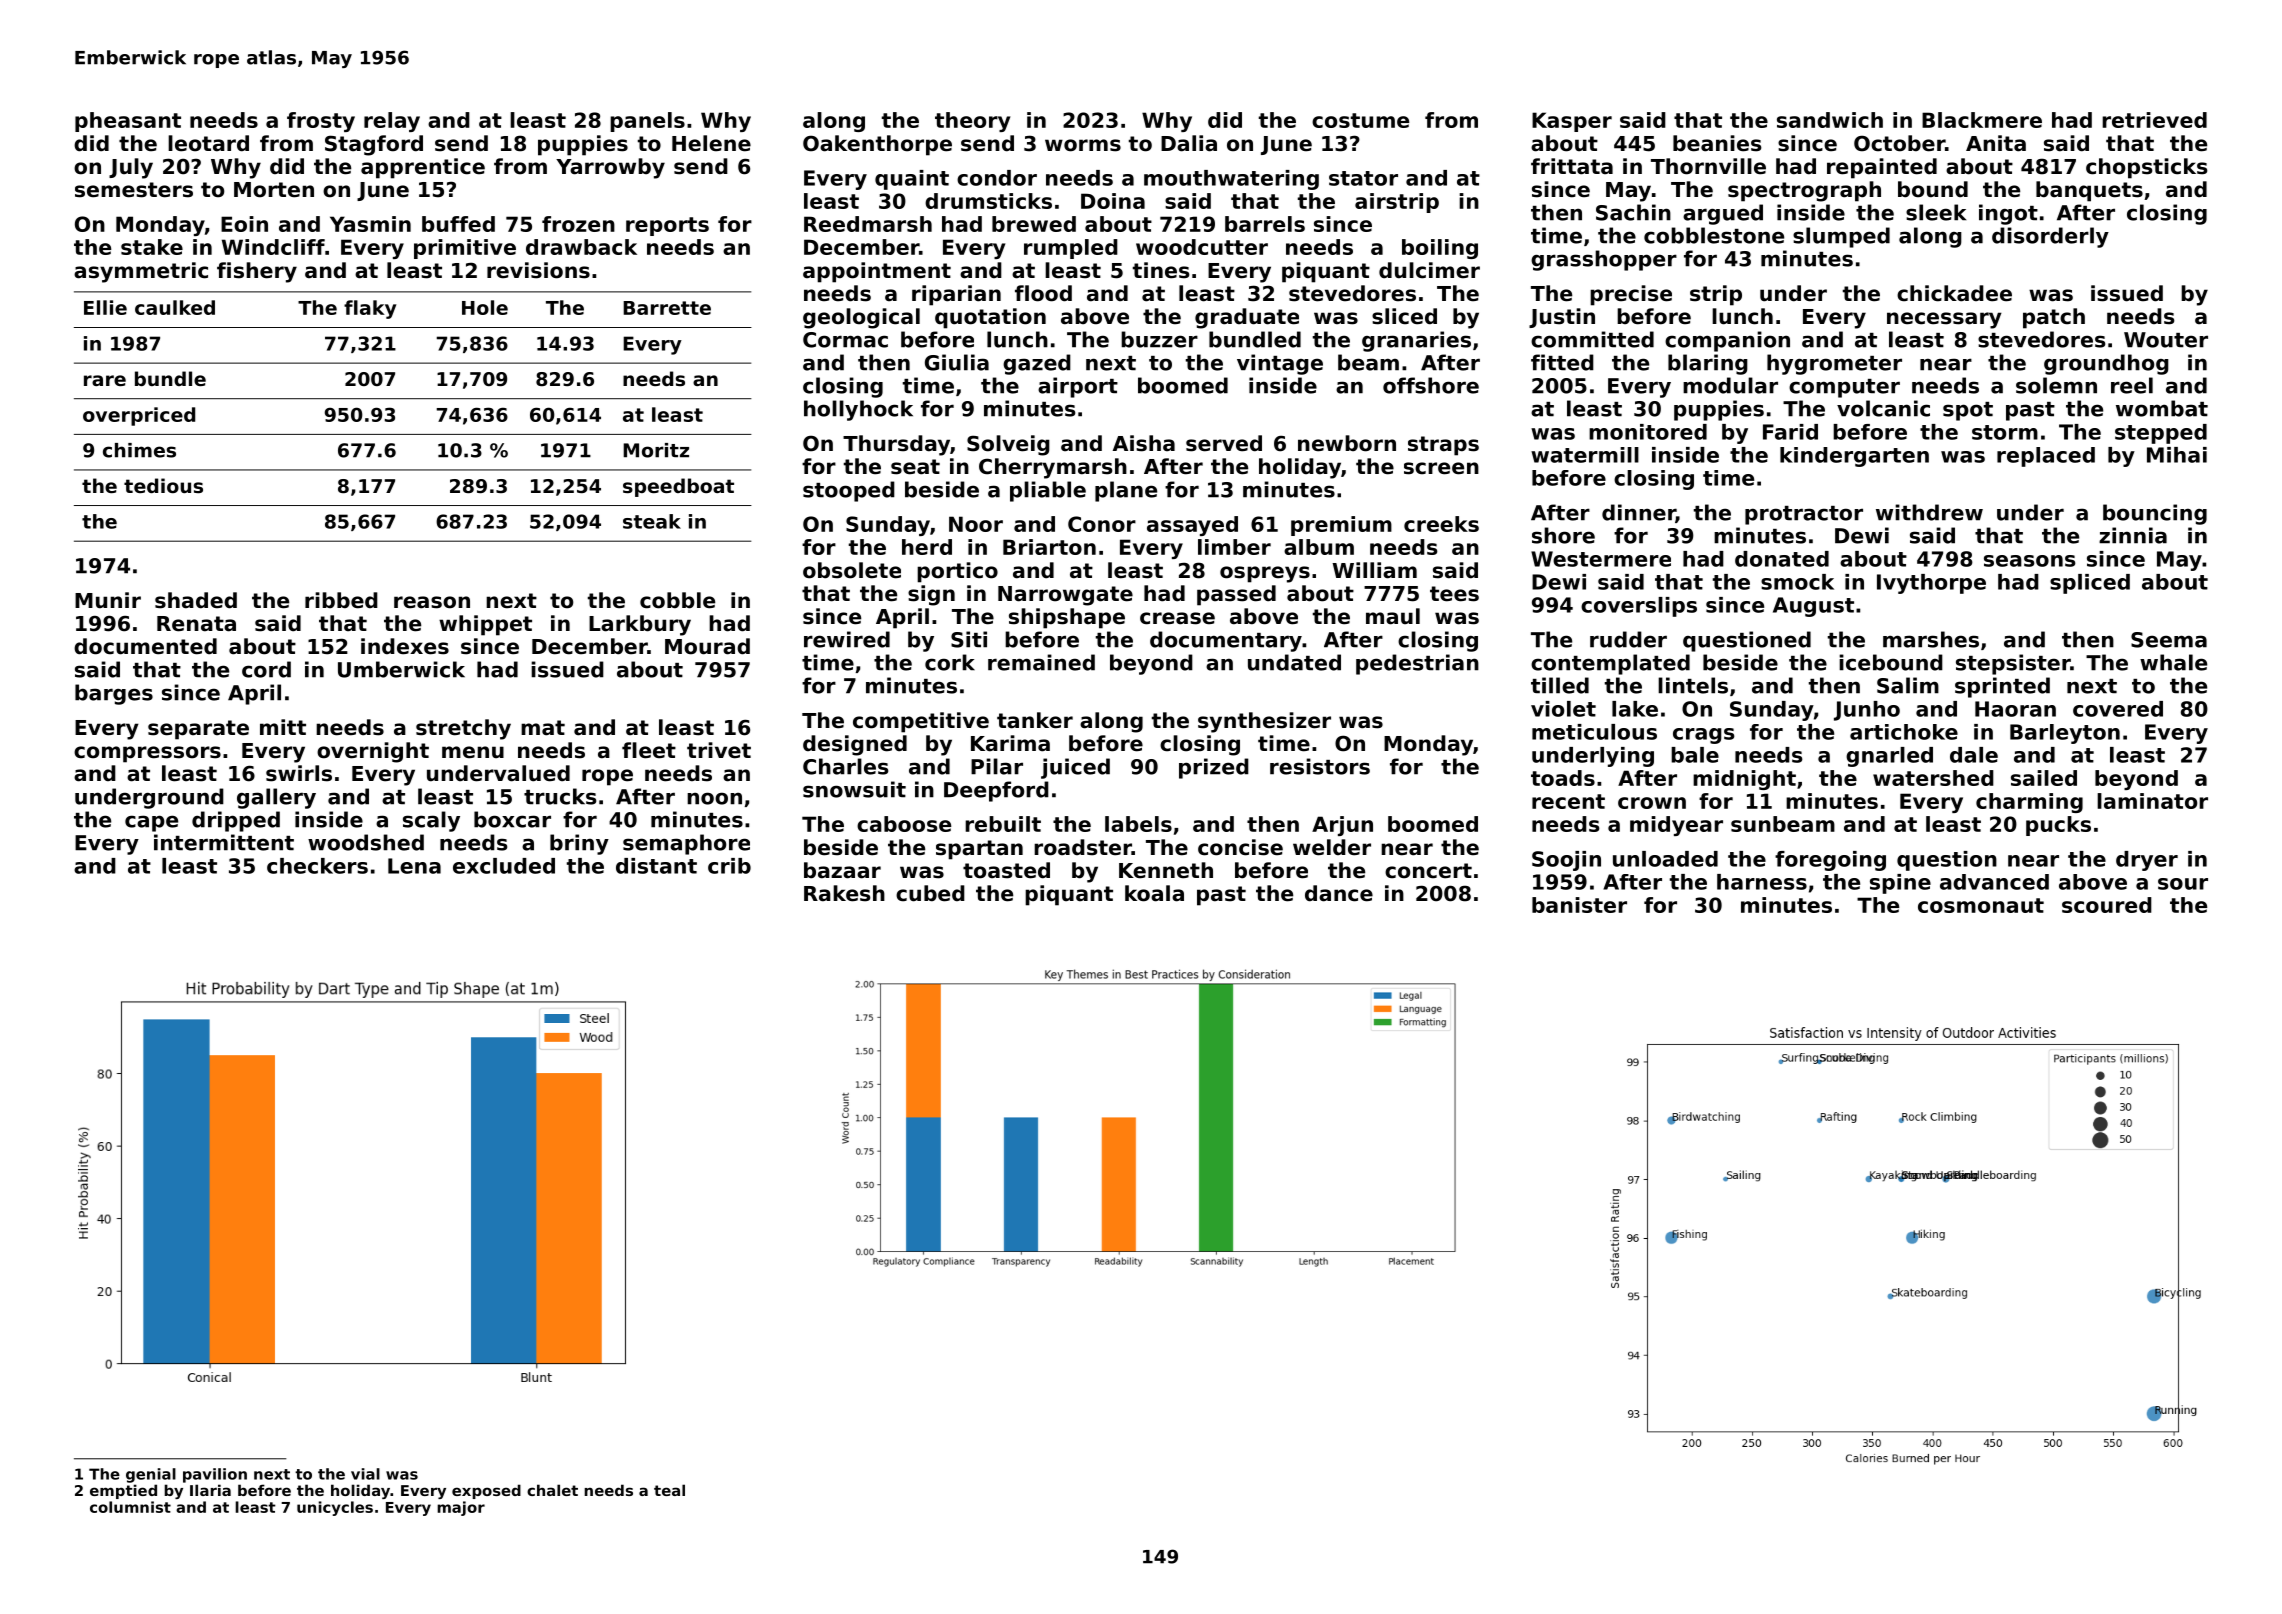  Describe the element at coordinates (151, 1475) in the page. I see `genial` at that location.
